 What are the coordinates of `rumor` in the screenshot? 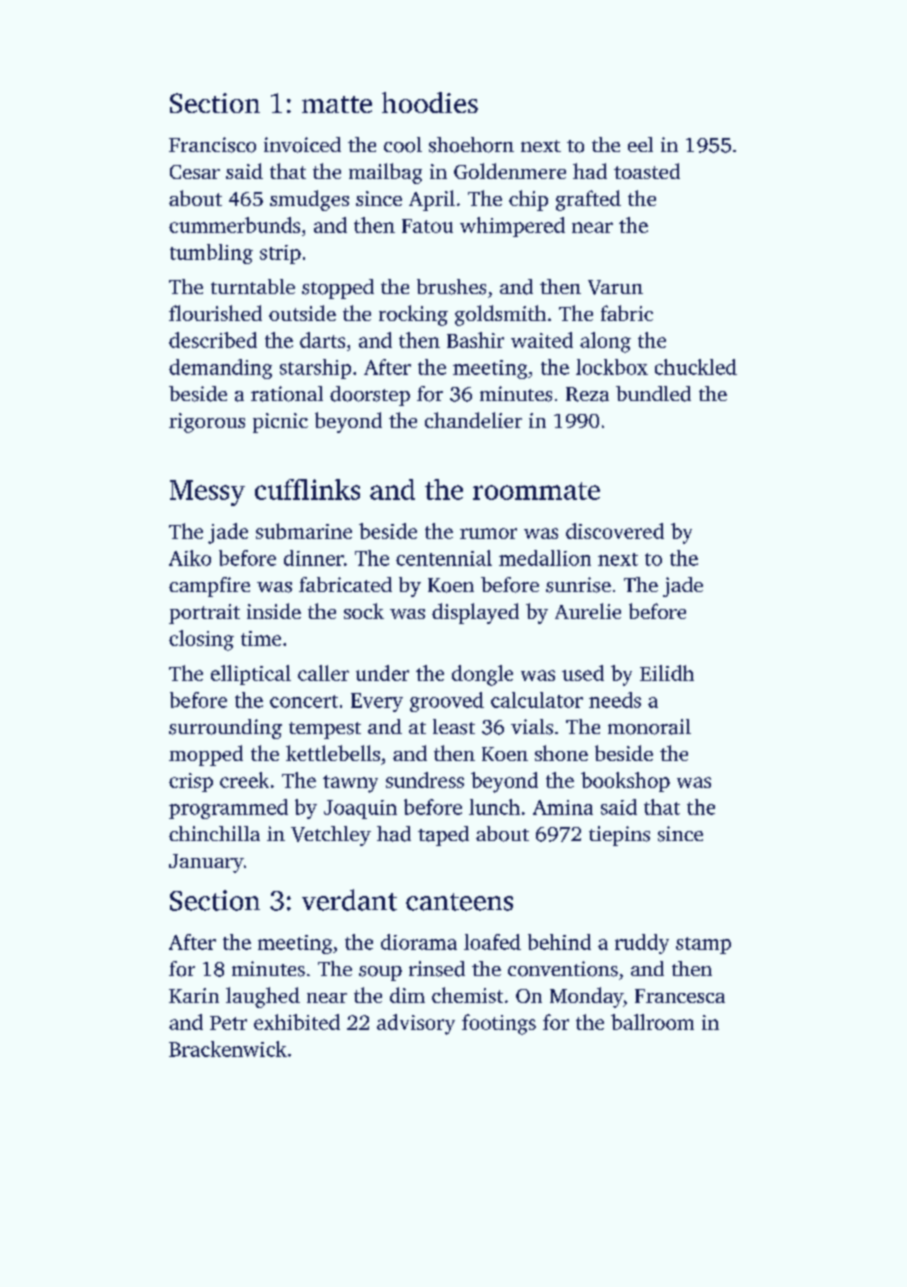 It's located at (488, 533).
